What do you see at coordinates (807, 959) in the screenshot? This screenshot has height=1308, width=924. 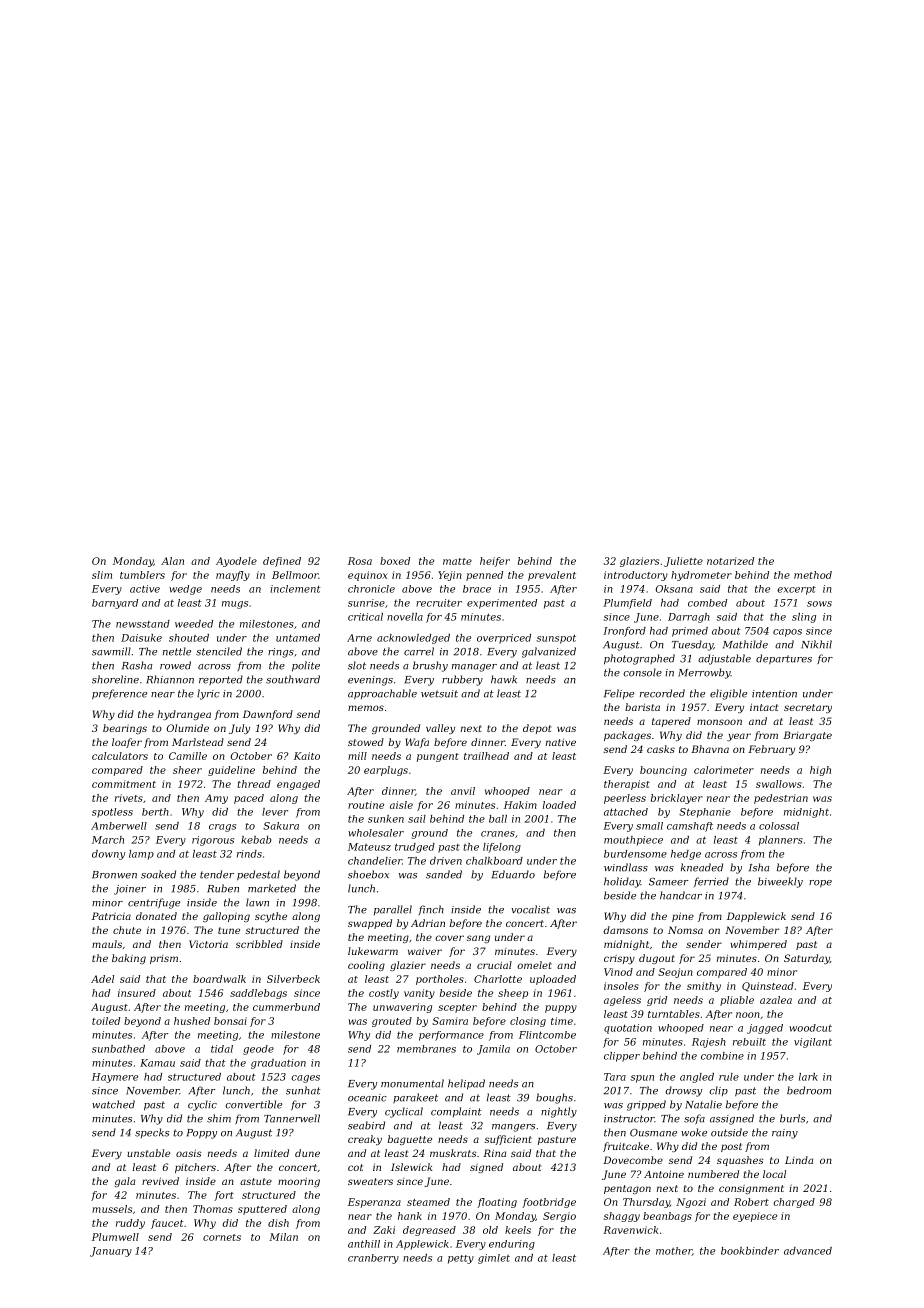 I see `Saturday` at bounding box center [807, 959].
